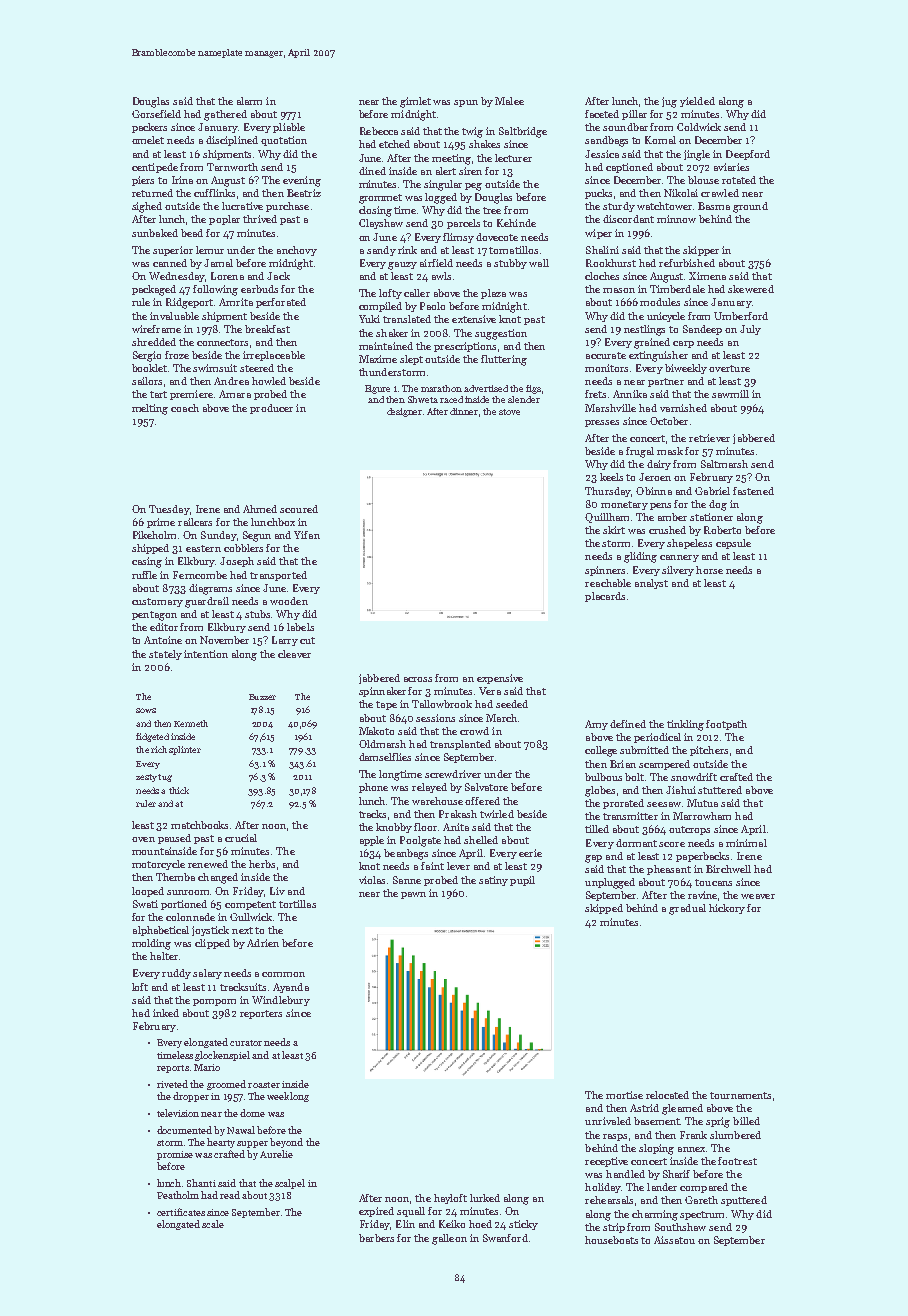 The image size is (908, 1316). What do you see at coordinates (493, 881) in the page?
I see `satiny` at bounding box center [493, 881].
